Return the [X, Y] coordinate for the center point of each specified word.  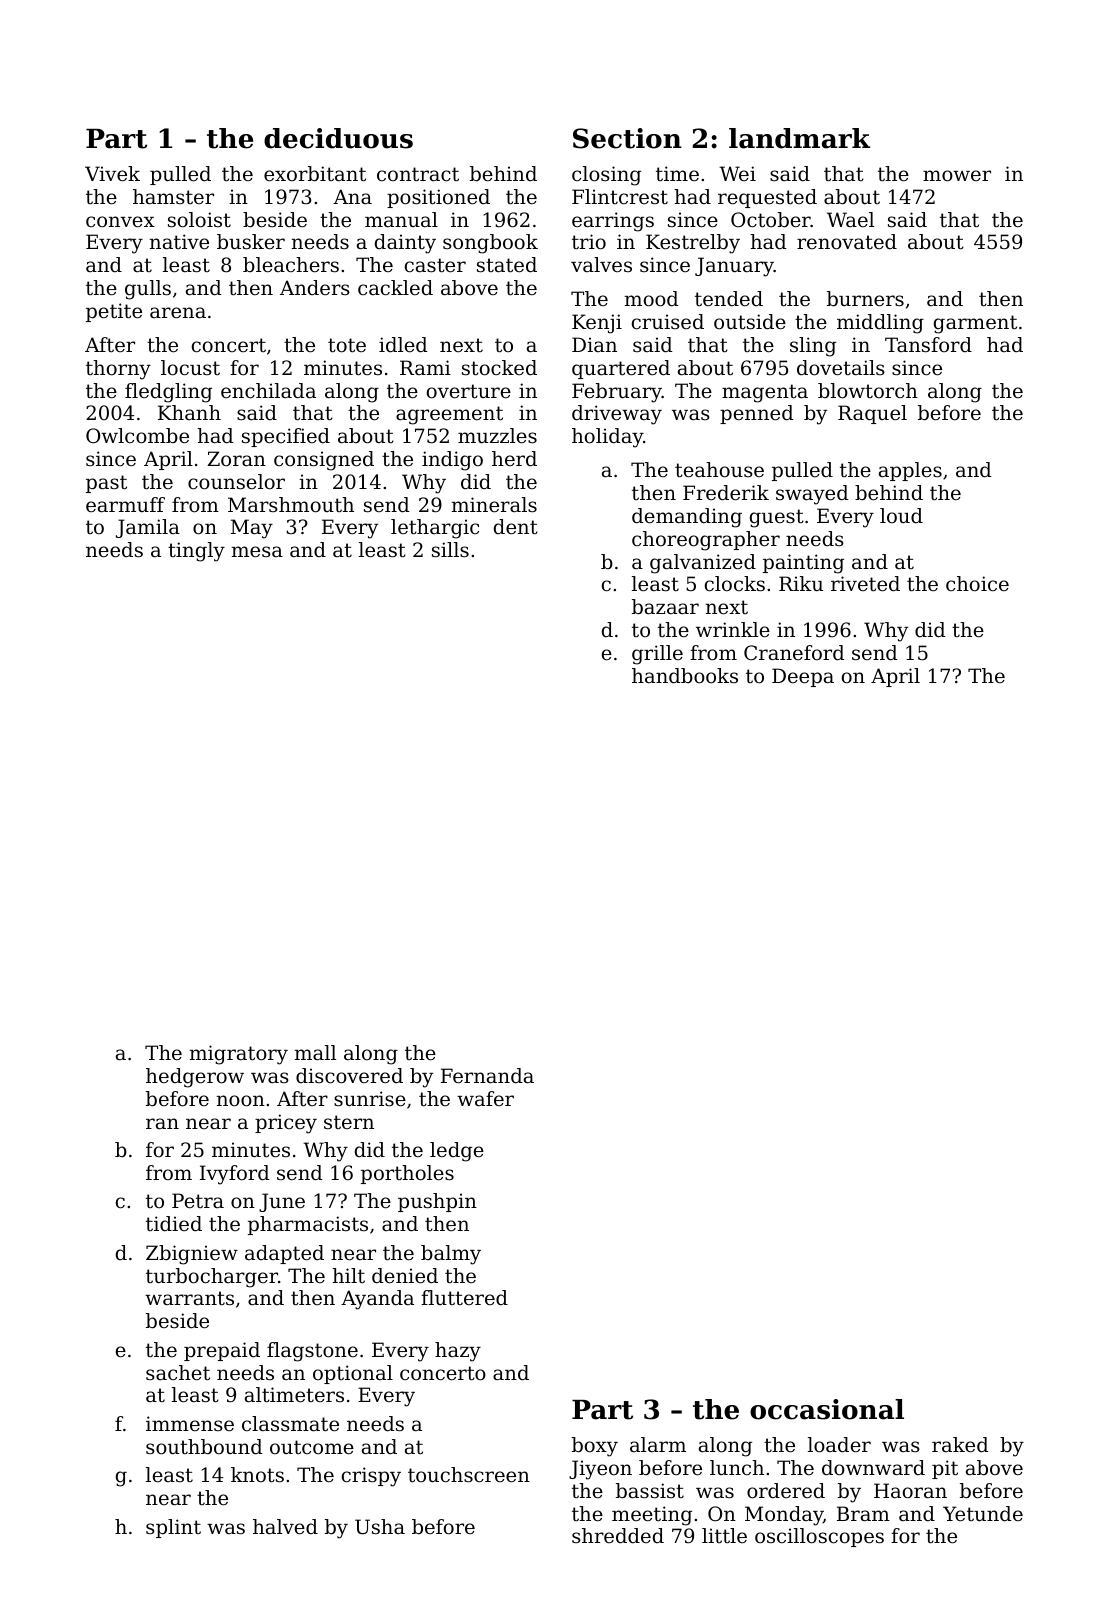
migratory [239, 1055]
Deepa [803, 677]
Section [627, 138]
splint [173, 1528]
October [771, 220]
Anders [315, 287]
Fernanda [487, 1076]
